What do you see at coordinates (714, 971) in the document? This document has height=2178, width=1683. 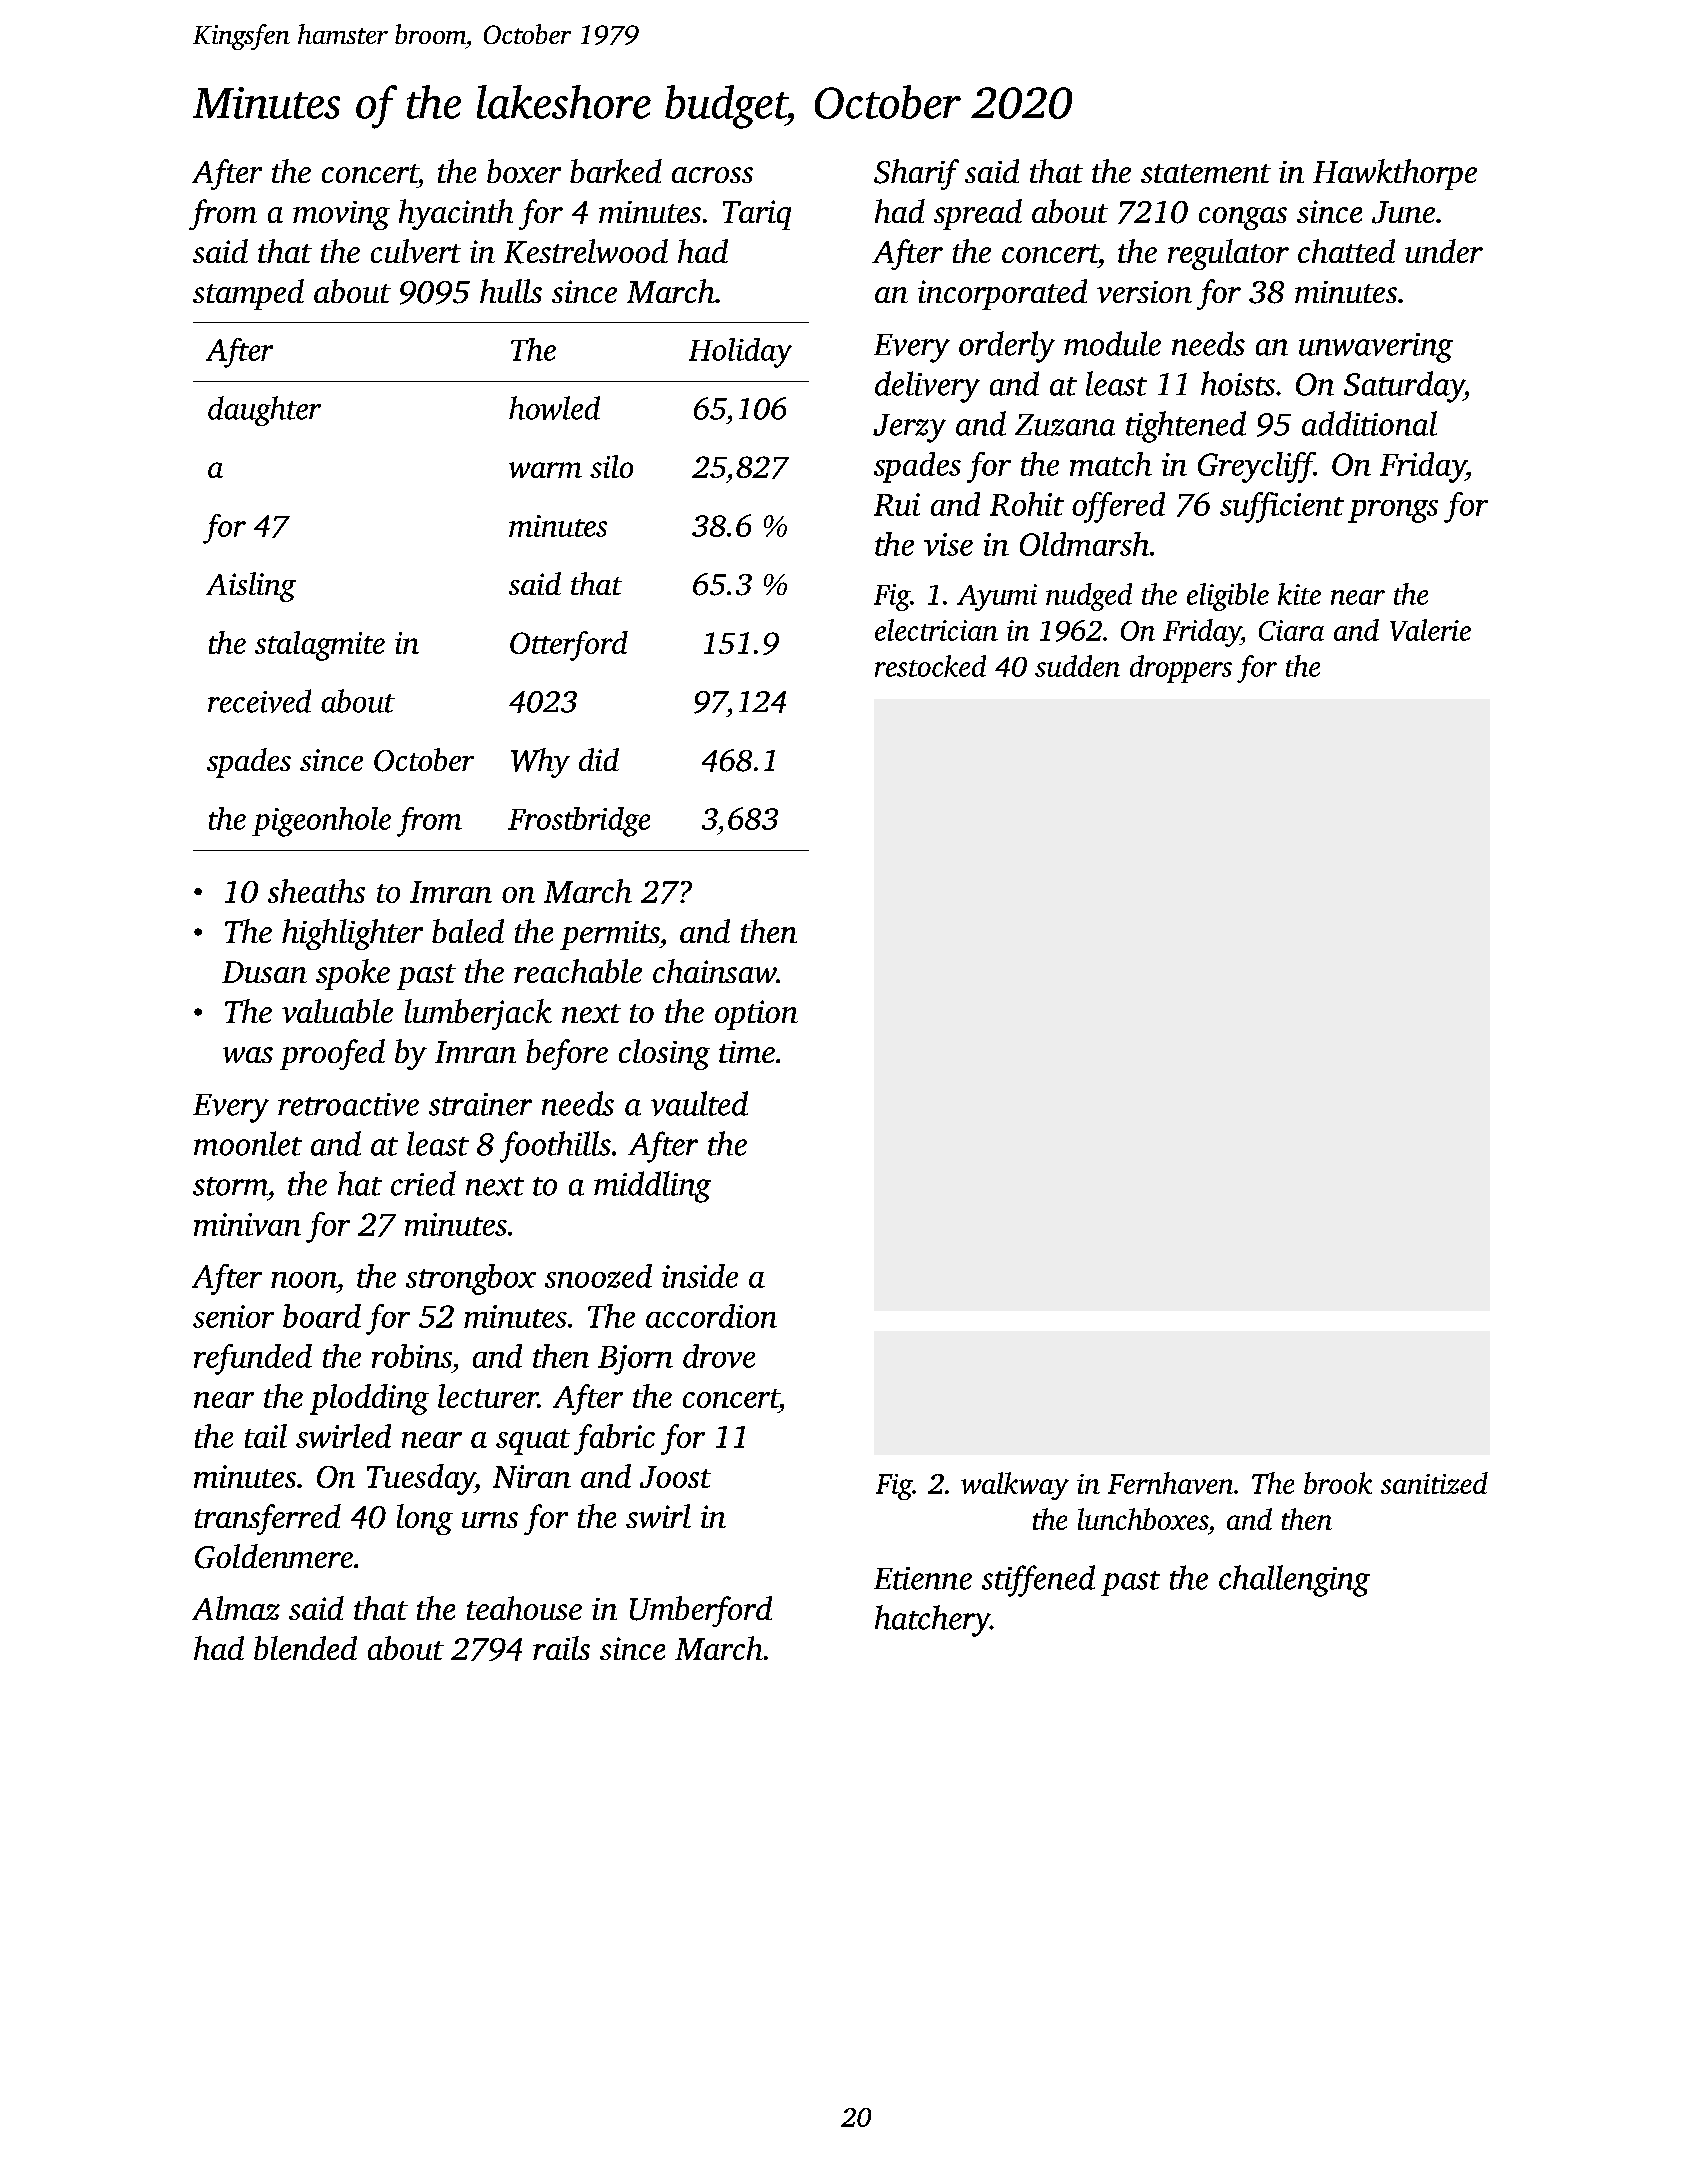 I see `chainsaw` at bounding box center [714, 971].
